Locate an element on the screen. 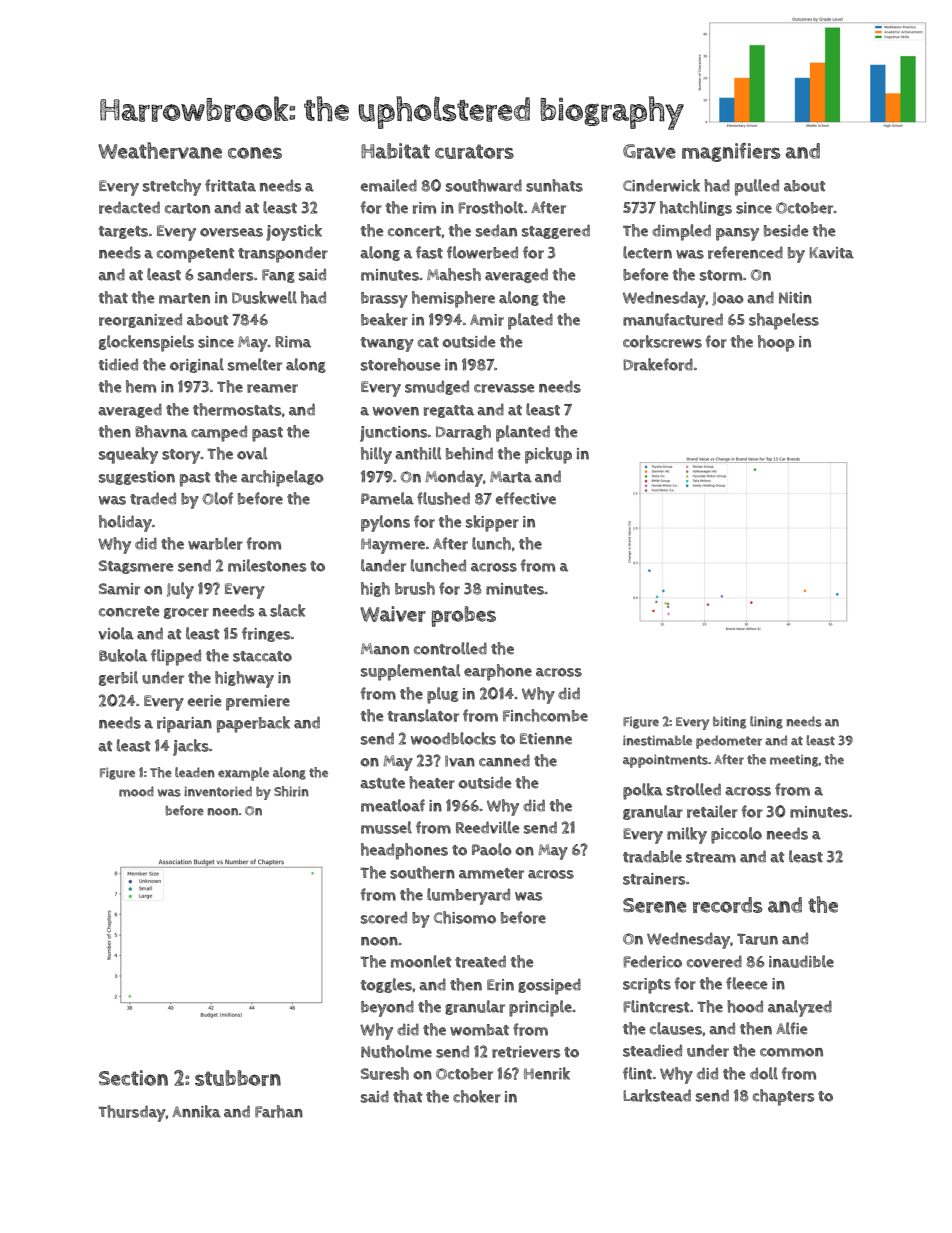 The height and width of the screenshot is (1233, 952). Marta is located at coordinates (511, 477).
